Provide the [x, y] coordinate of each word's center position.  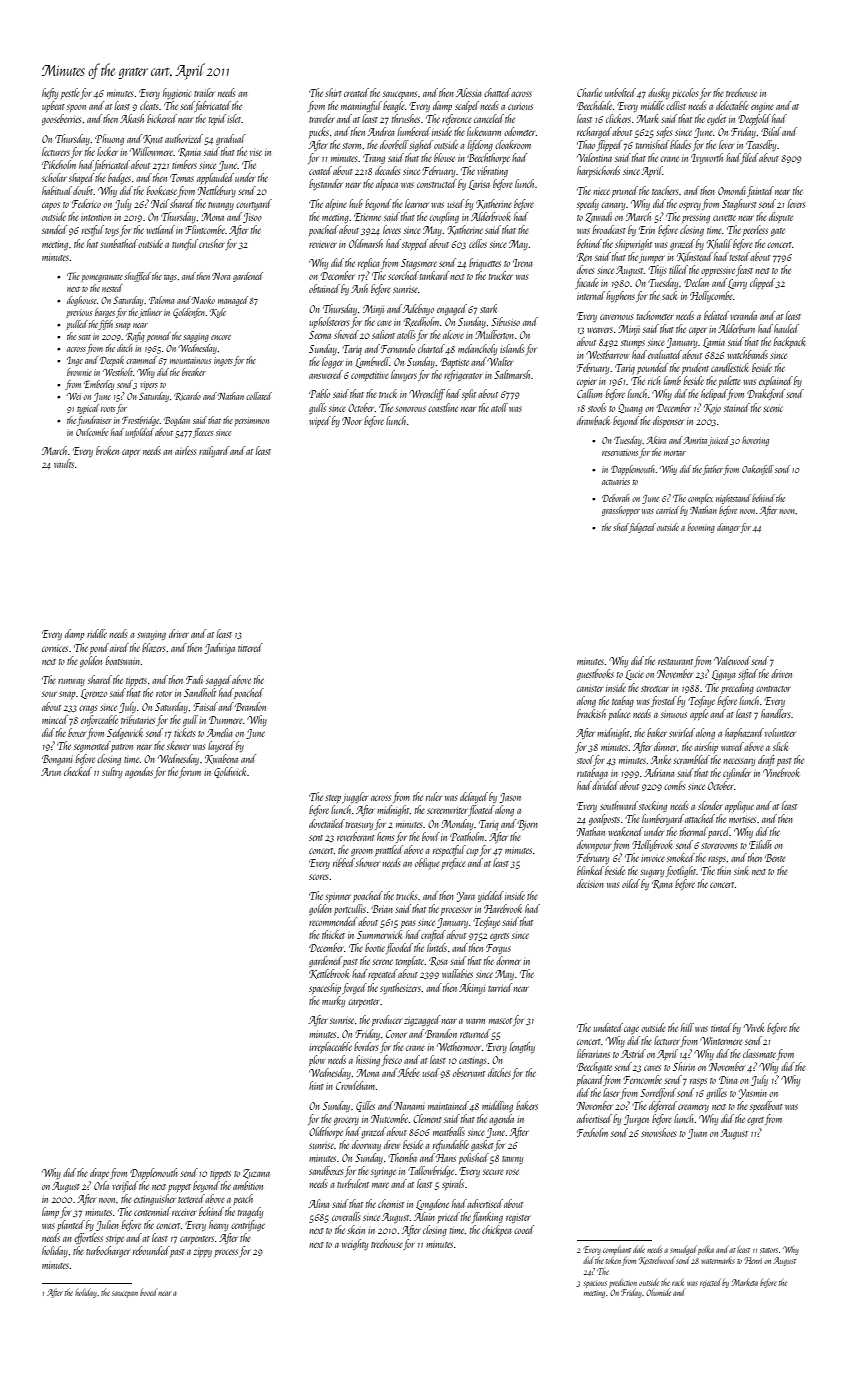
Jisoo [252, 218]
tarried [500, 987]
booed [148, 1292]
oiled [631, 883]
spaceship [325, 988]
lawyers [404, 375]
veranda [743, 315]
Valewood [732, 660]
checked [78, 771]
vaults [64, 463]
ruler [434, 796]
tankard [434, 275]
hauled [786, 328]
